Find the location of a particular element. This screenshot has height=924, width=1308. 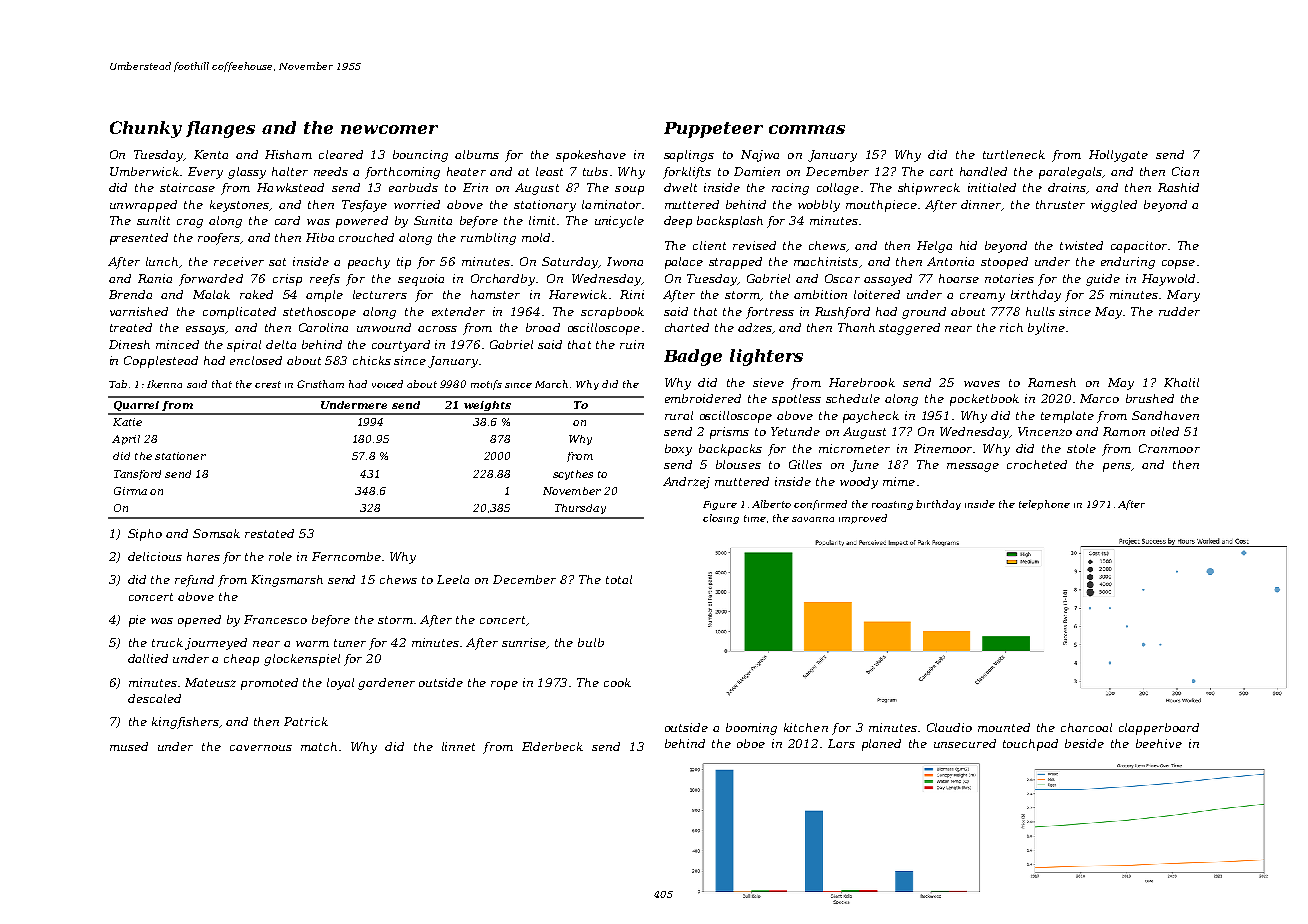

revised is located at coordinates (754, 245).
